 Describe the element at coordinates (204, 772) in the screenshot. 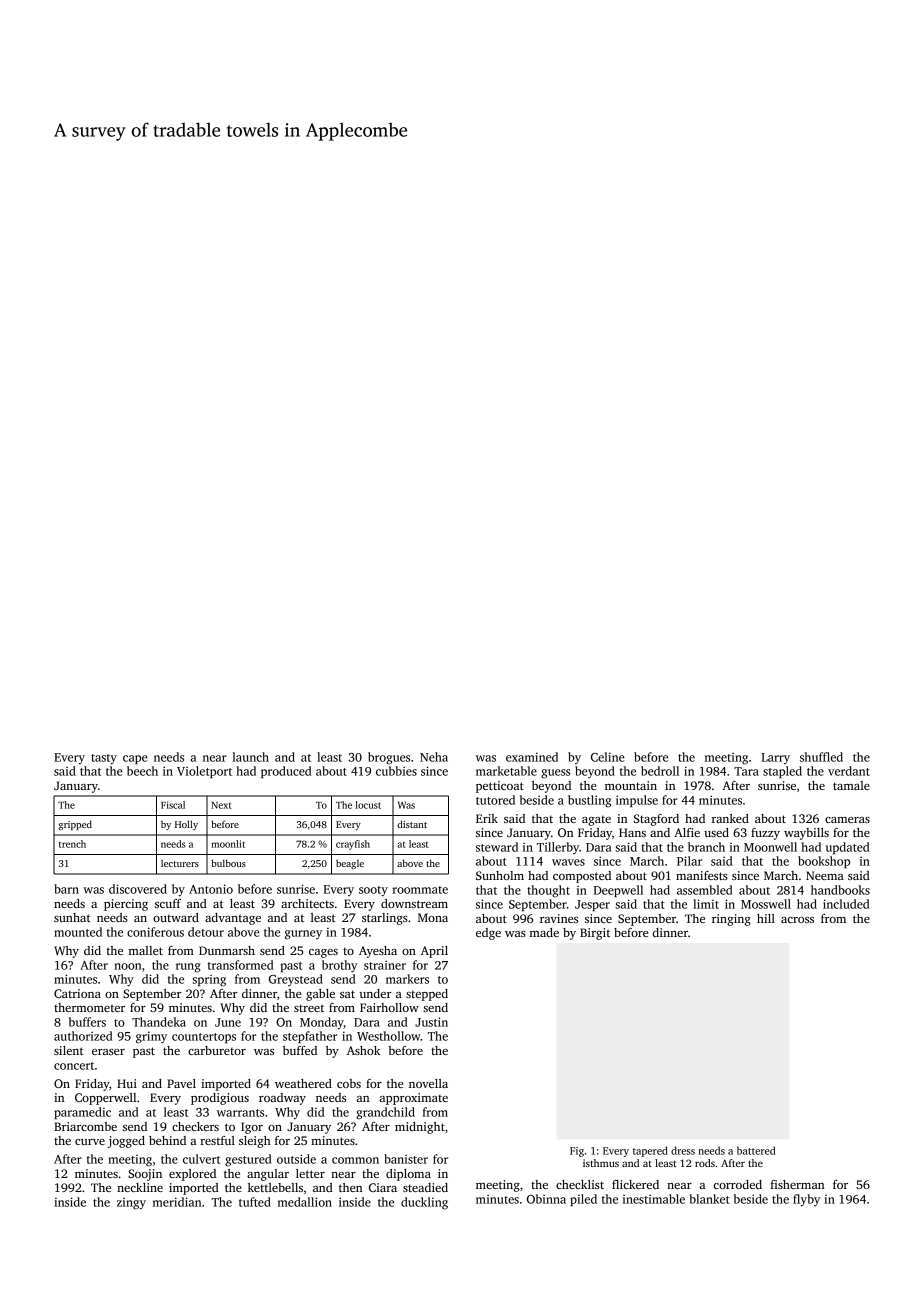

I see `Violetport` at that location.
